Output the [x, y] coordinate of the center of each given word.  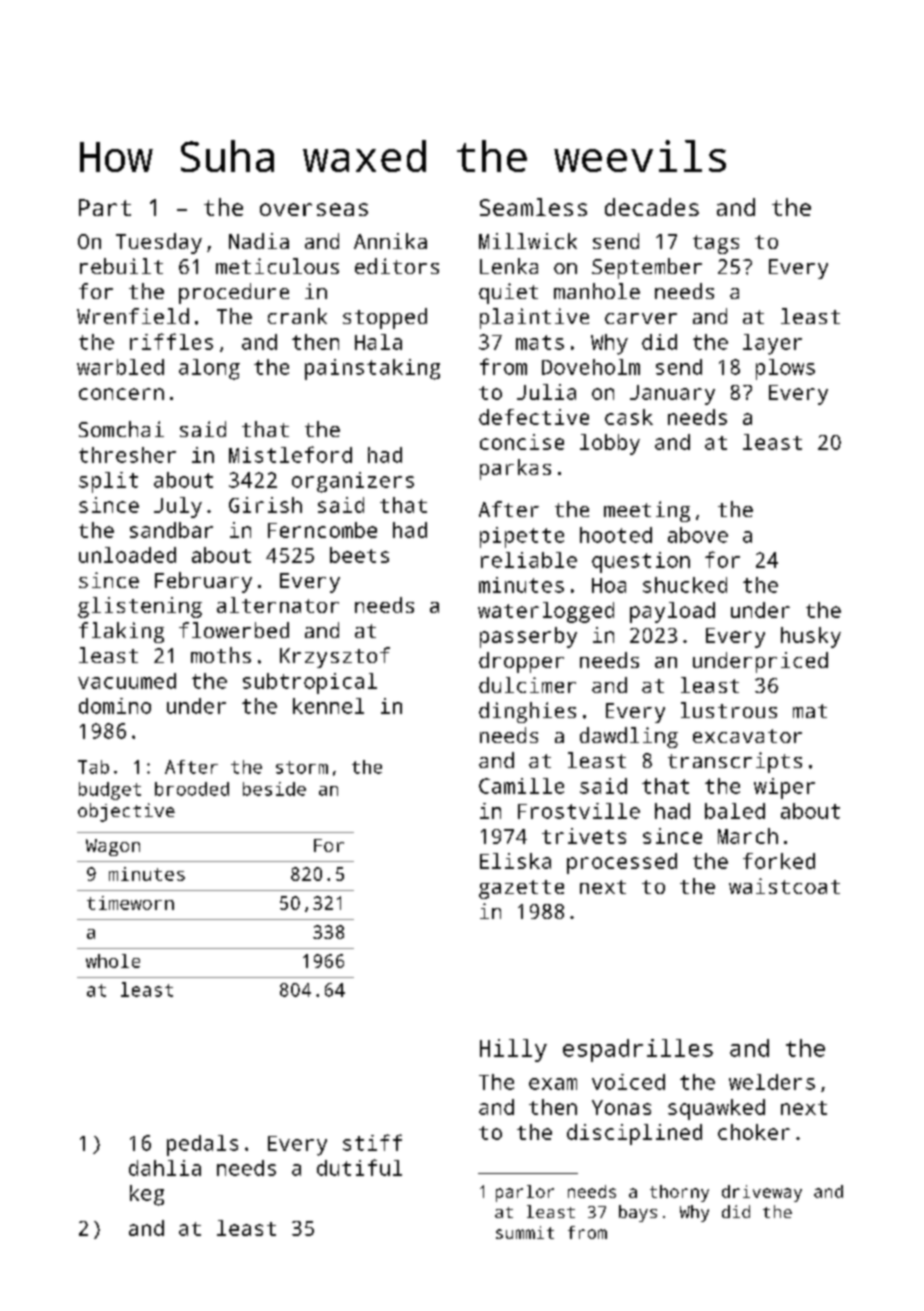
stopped [385, 318]
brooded [192, 789]
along [209, 369]
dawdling [629, 737]
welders [772, 1082]
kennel [328, 706]
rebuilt [121, 266]
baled [735, 811]
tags [716, 244]
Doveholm [591, 367]
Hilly [513, 1050]
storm [302, 767]
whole [113, 961]
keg [147, 1195]
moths [221, 655]
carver [641, 318]
